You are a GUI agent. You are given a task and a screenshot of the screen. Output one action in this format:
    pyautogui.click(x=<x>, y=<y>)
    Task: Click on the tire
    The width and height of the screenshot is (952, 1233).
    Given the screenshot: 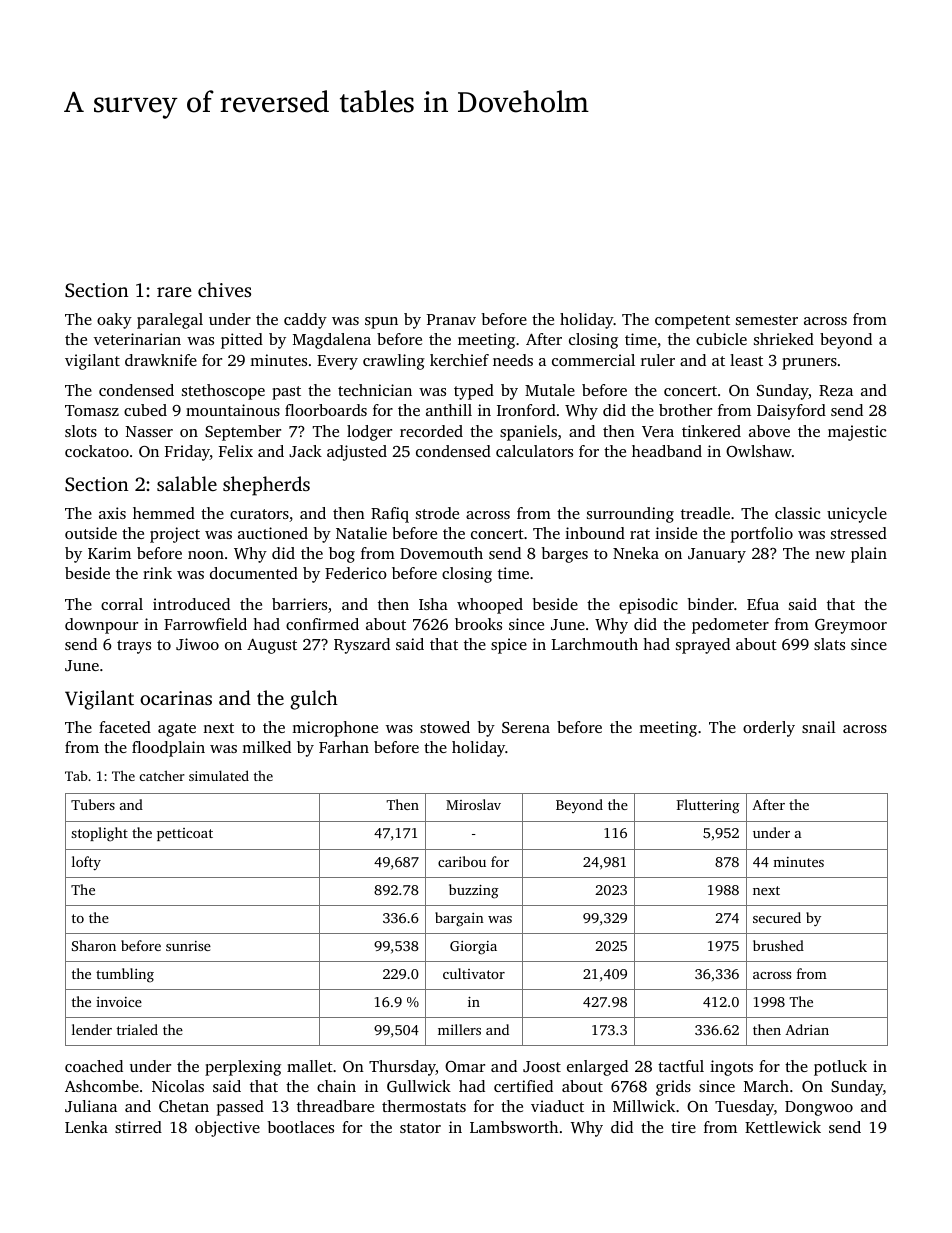 What is the action you would take?
    pyautogui.click(x=683, y=1127)
